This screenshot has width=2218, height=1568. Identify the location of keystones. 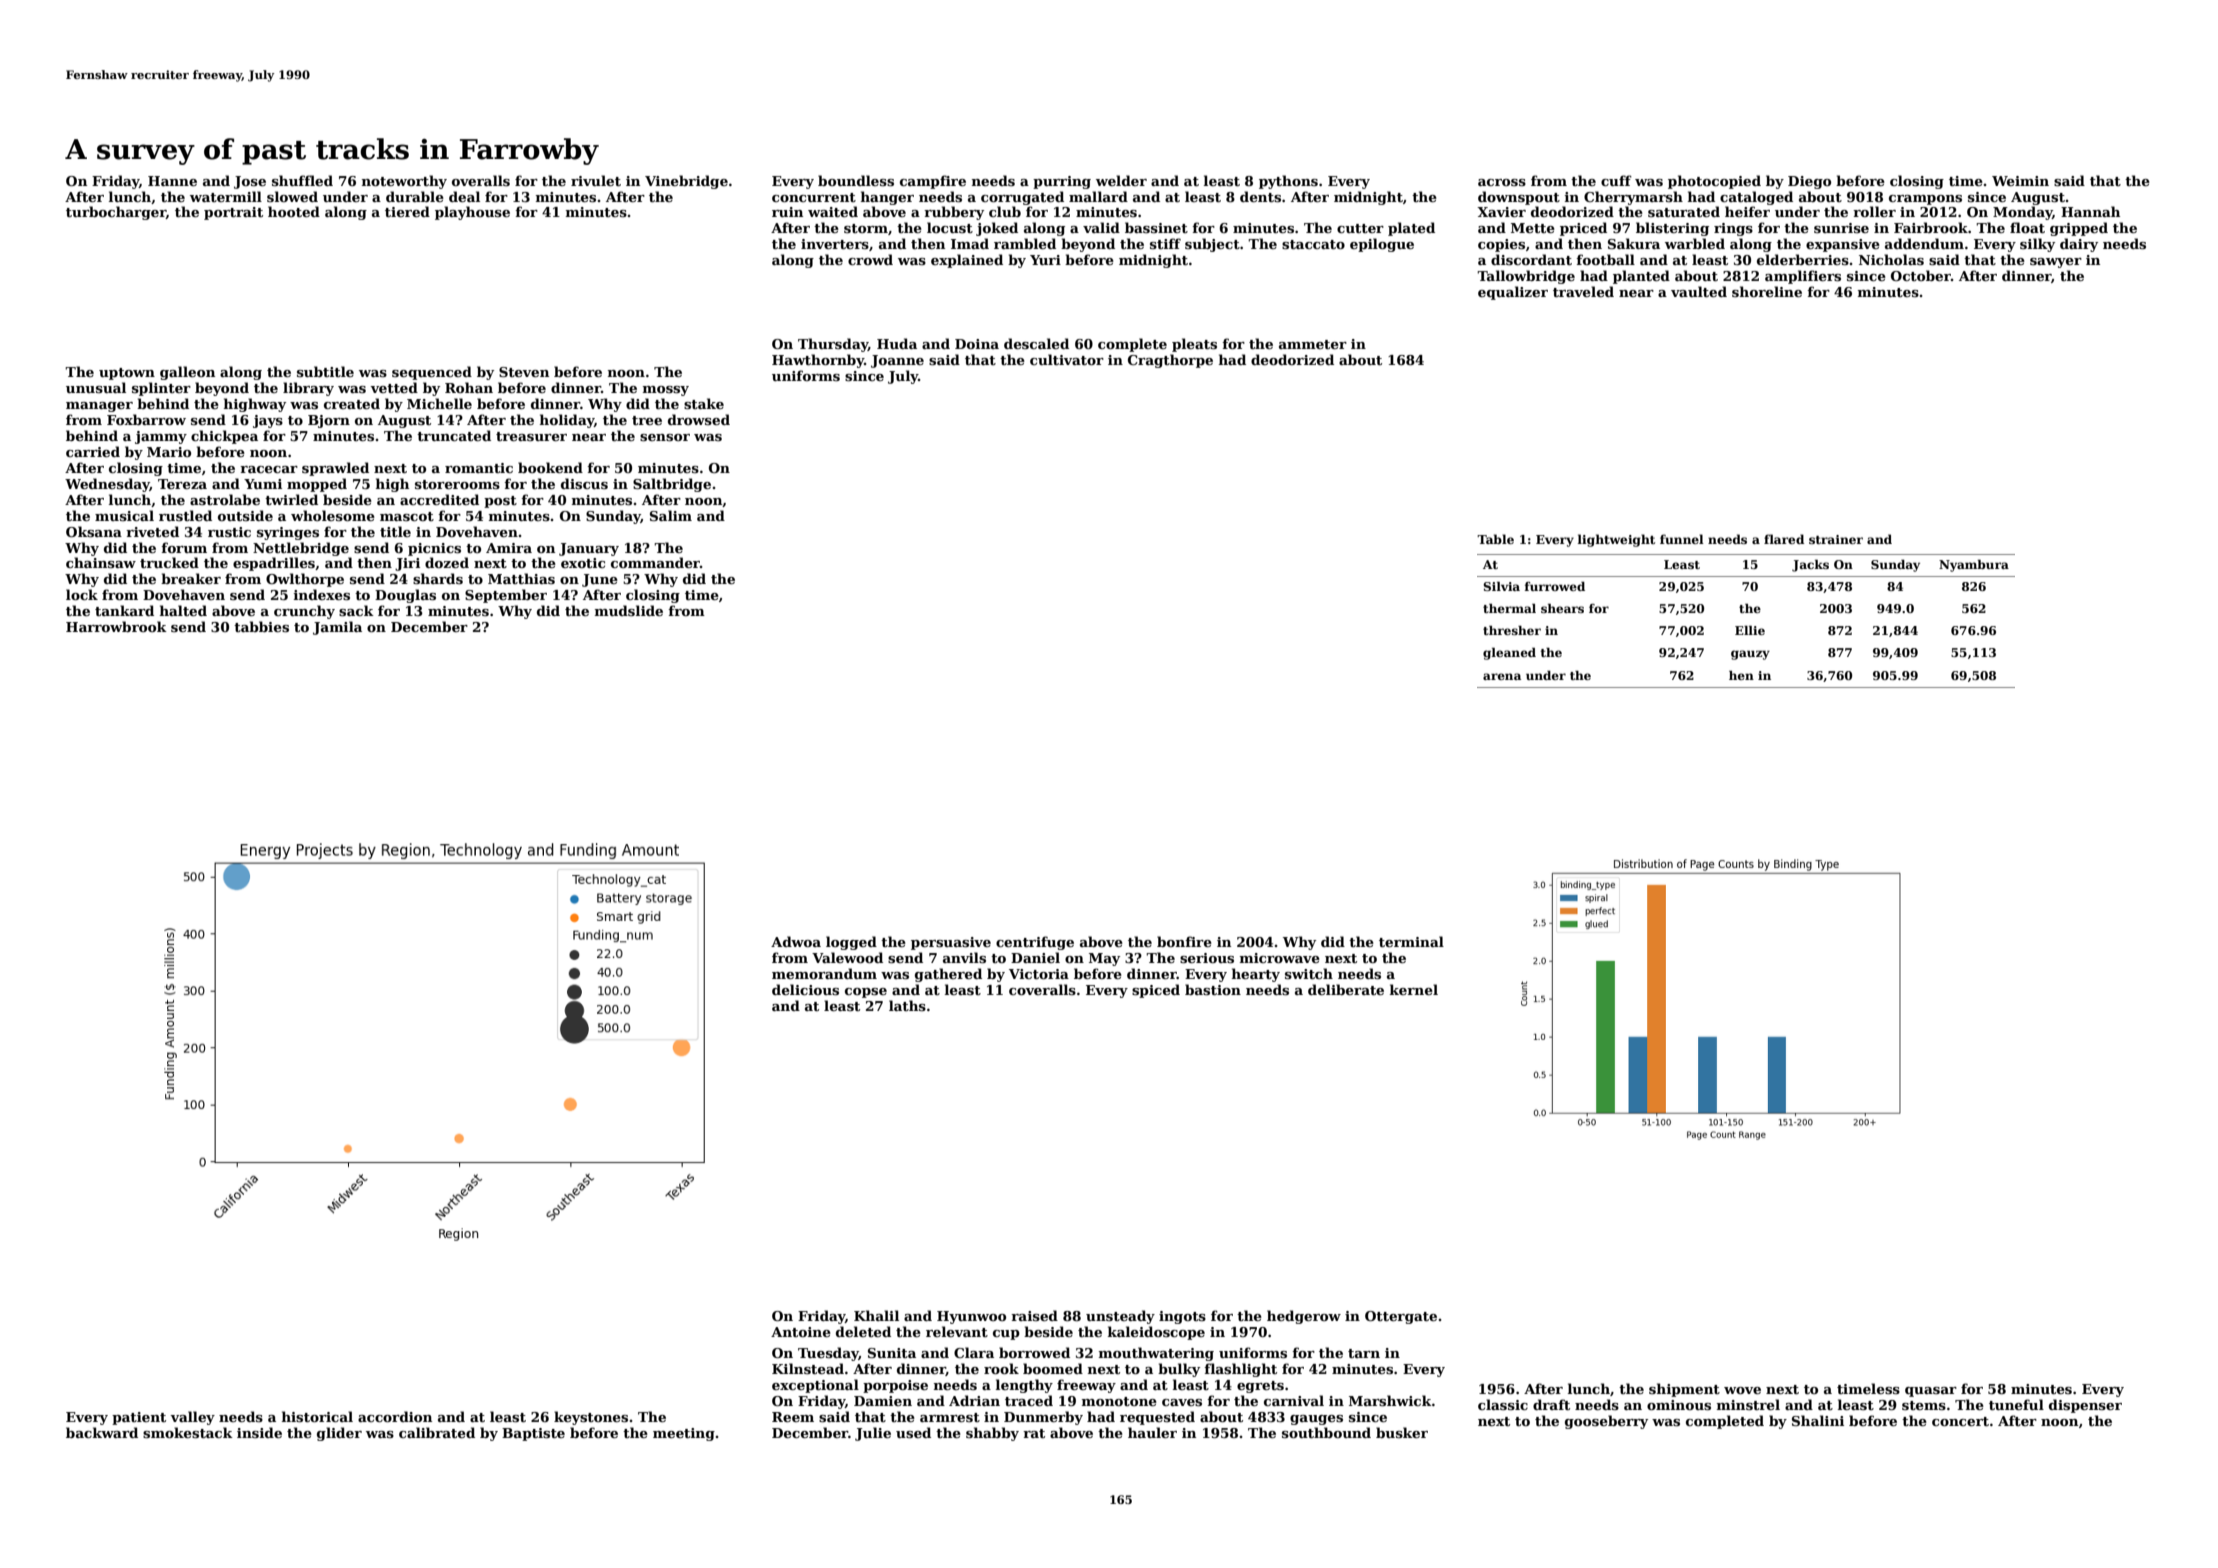
(591, 1418).
